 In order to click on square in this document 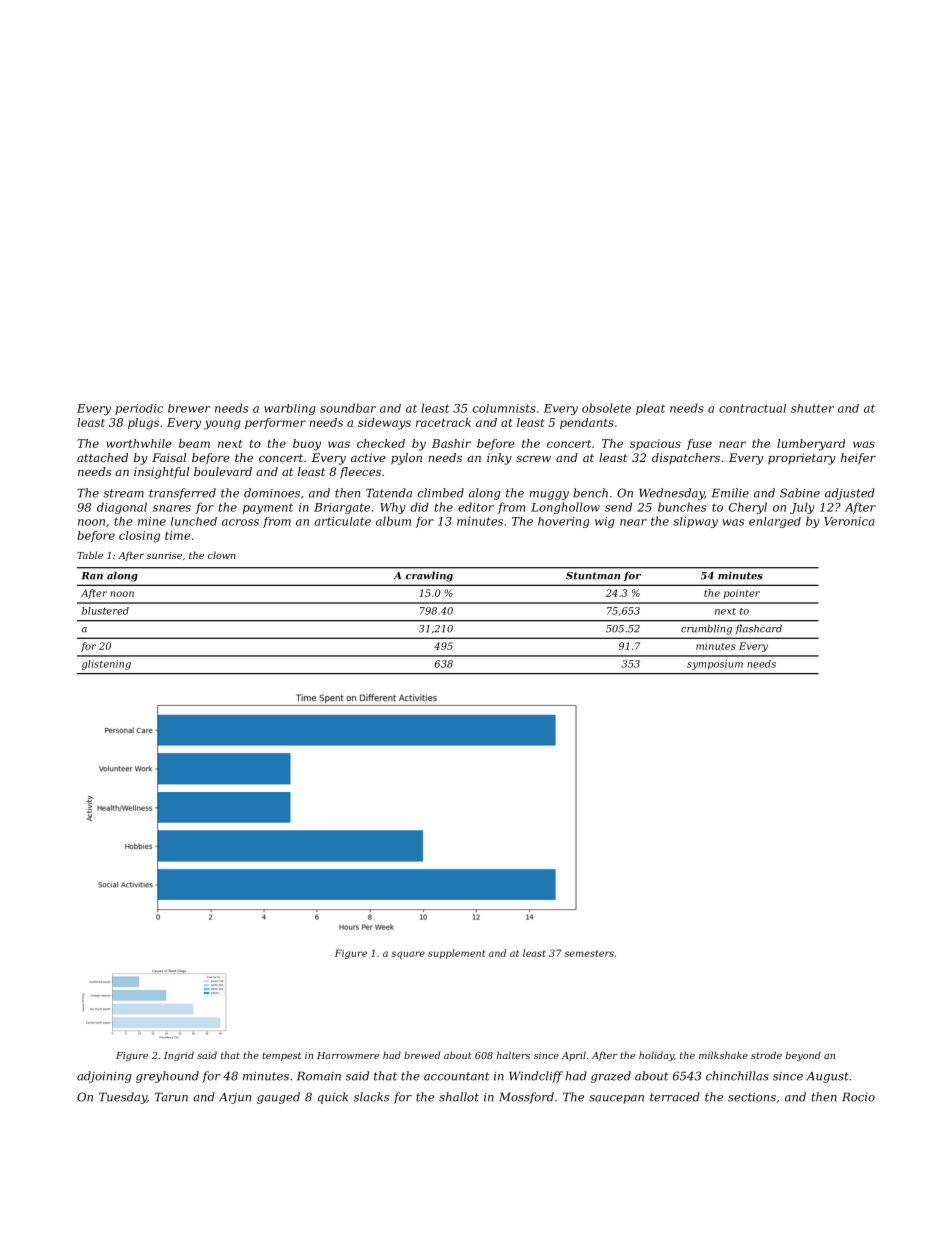, I will do `click(408, 955)`.
